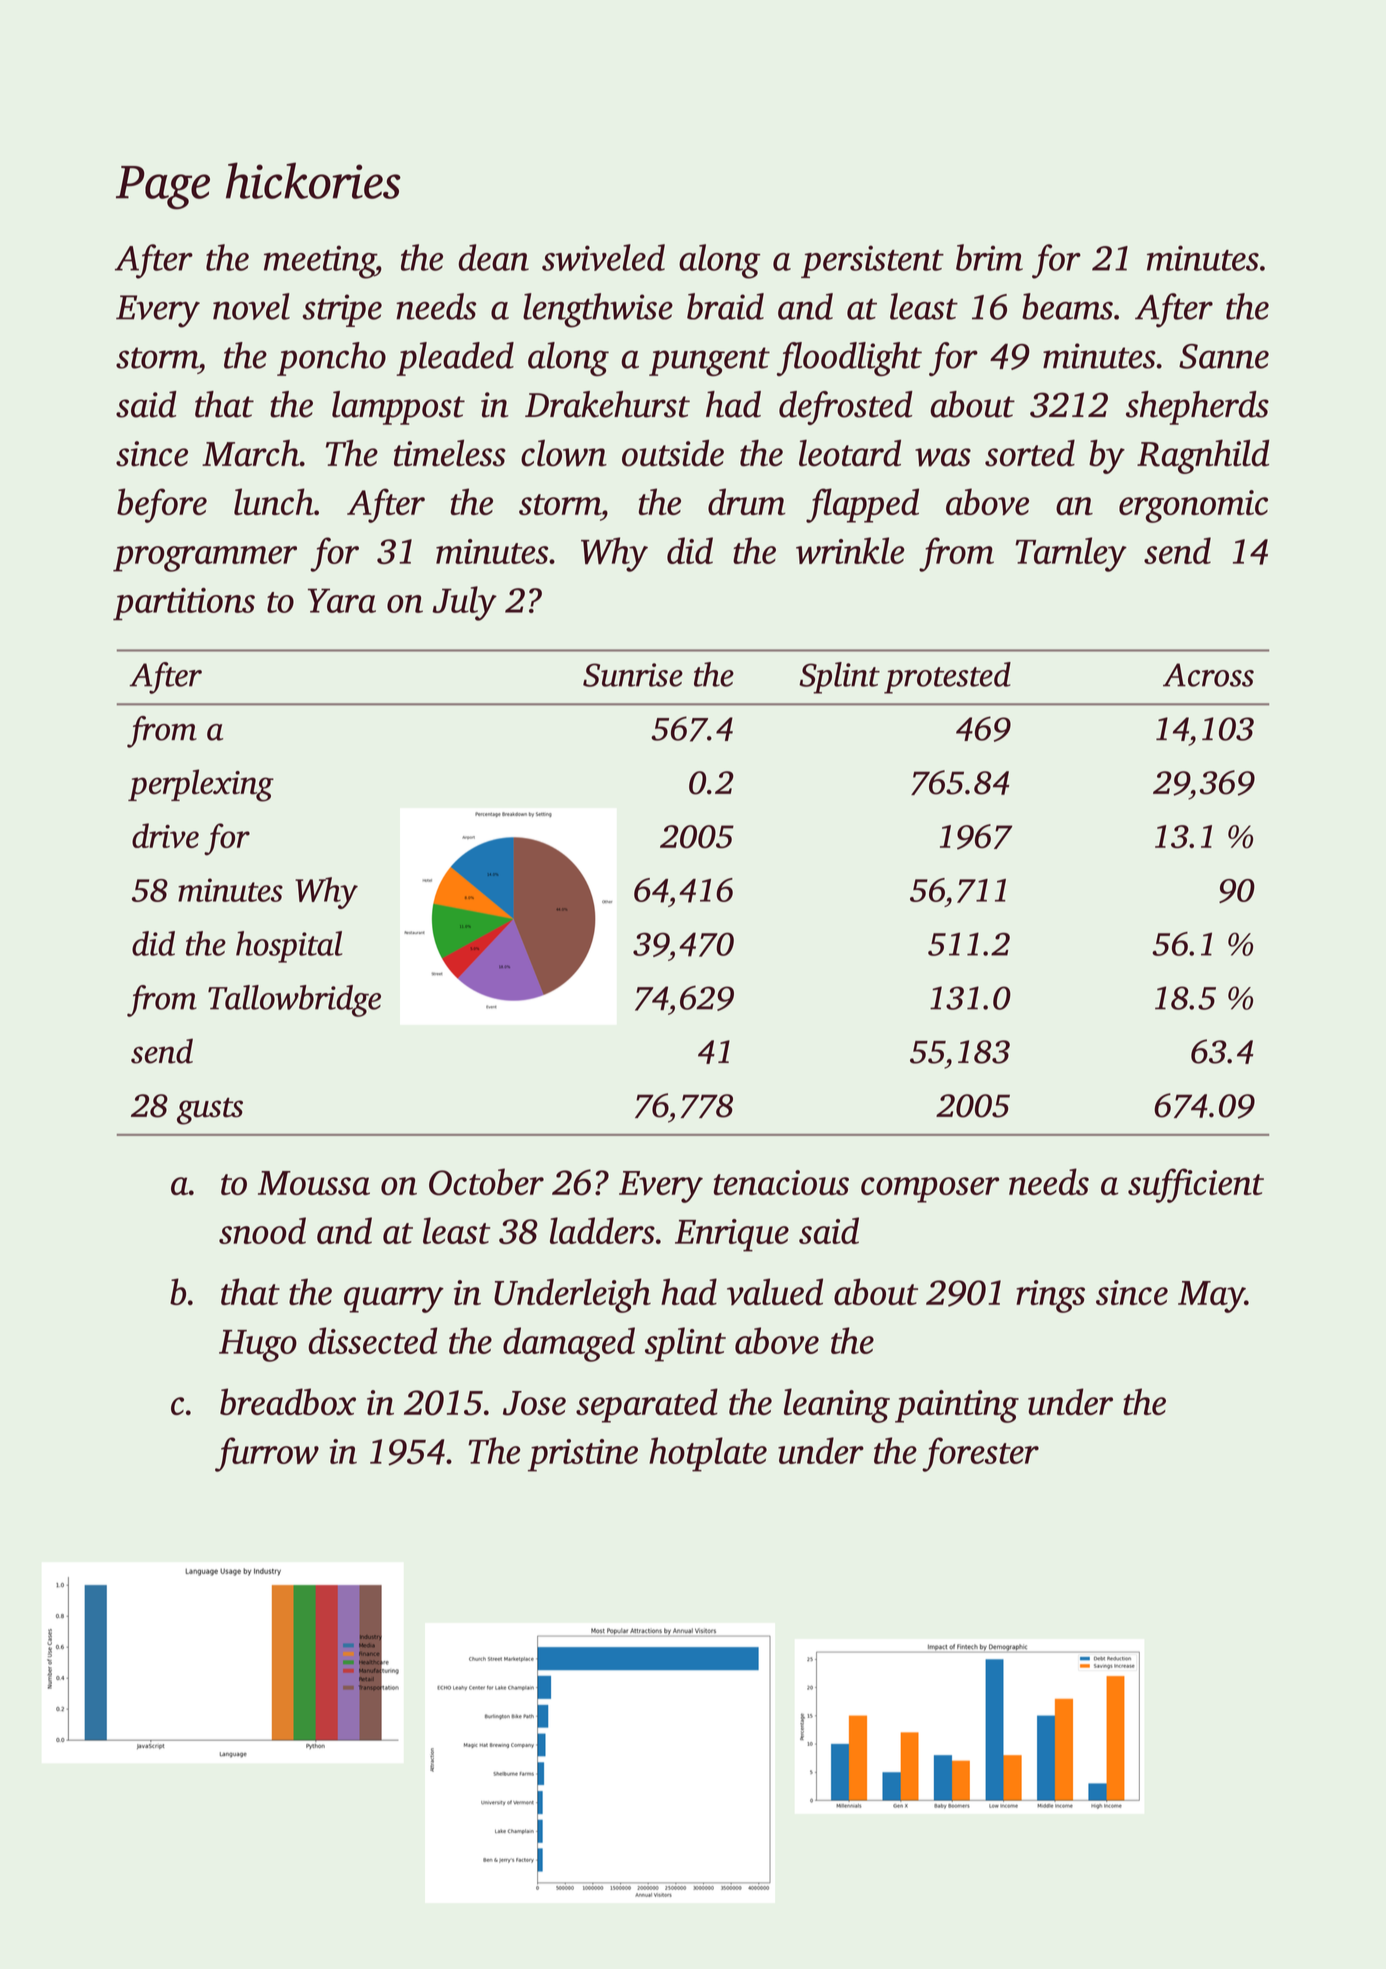 The image size is (1386, 1969). Describe the element at coordinates (1196, 1185) in the page. I see `sufficient` at that location.
